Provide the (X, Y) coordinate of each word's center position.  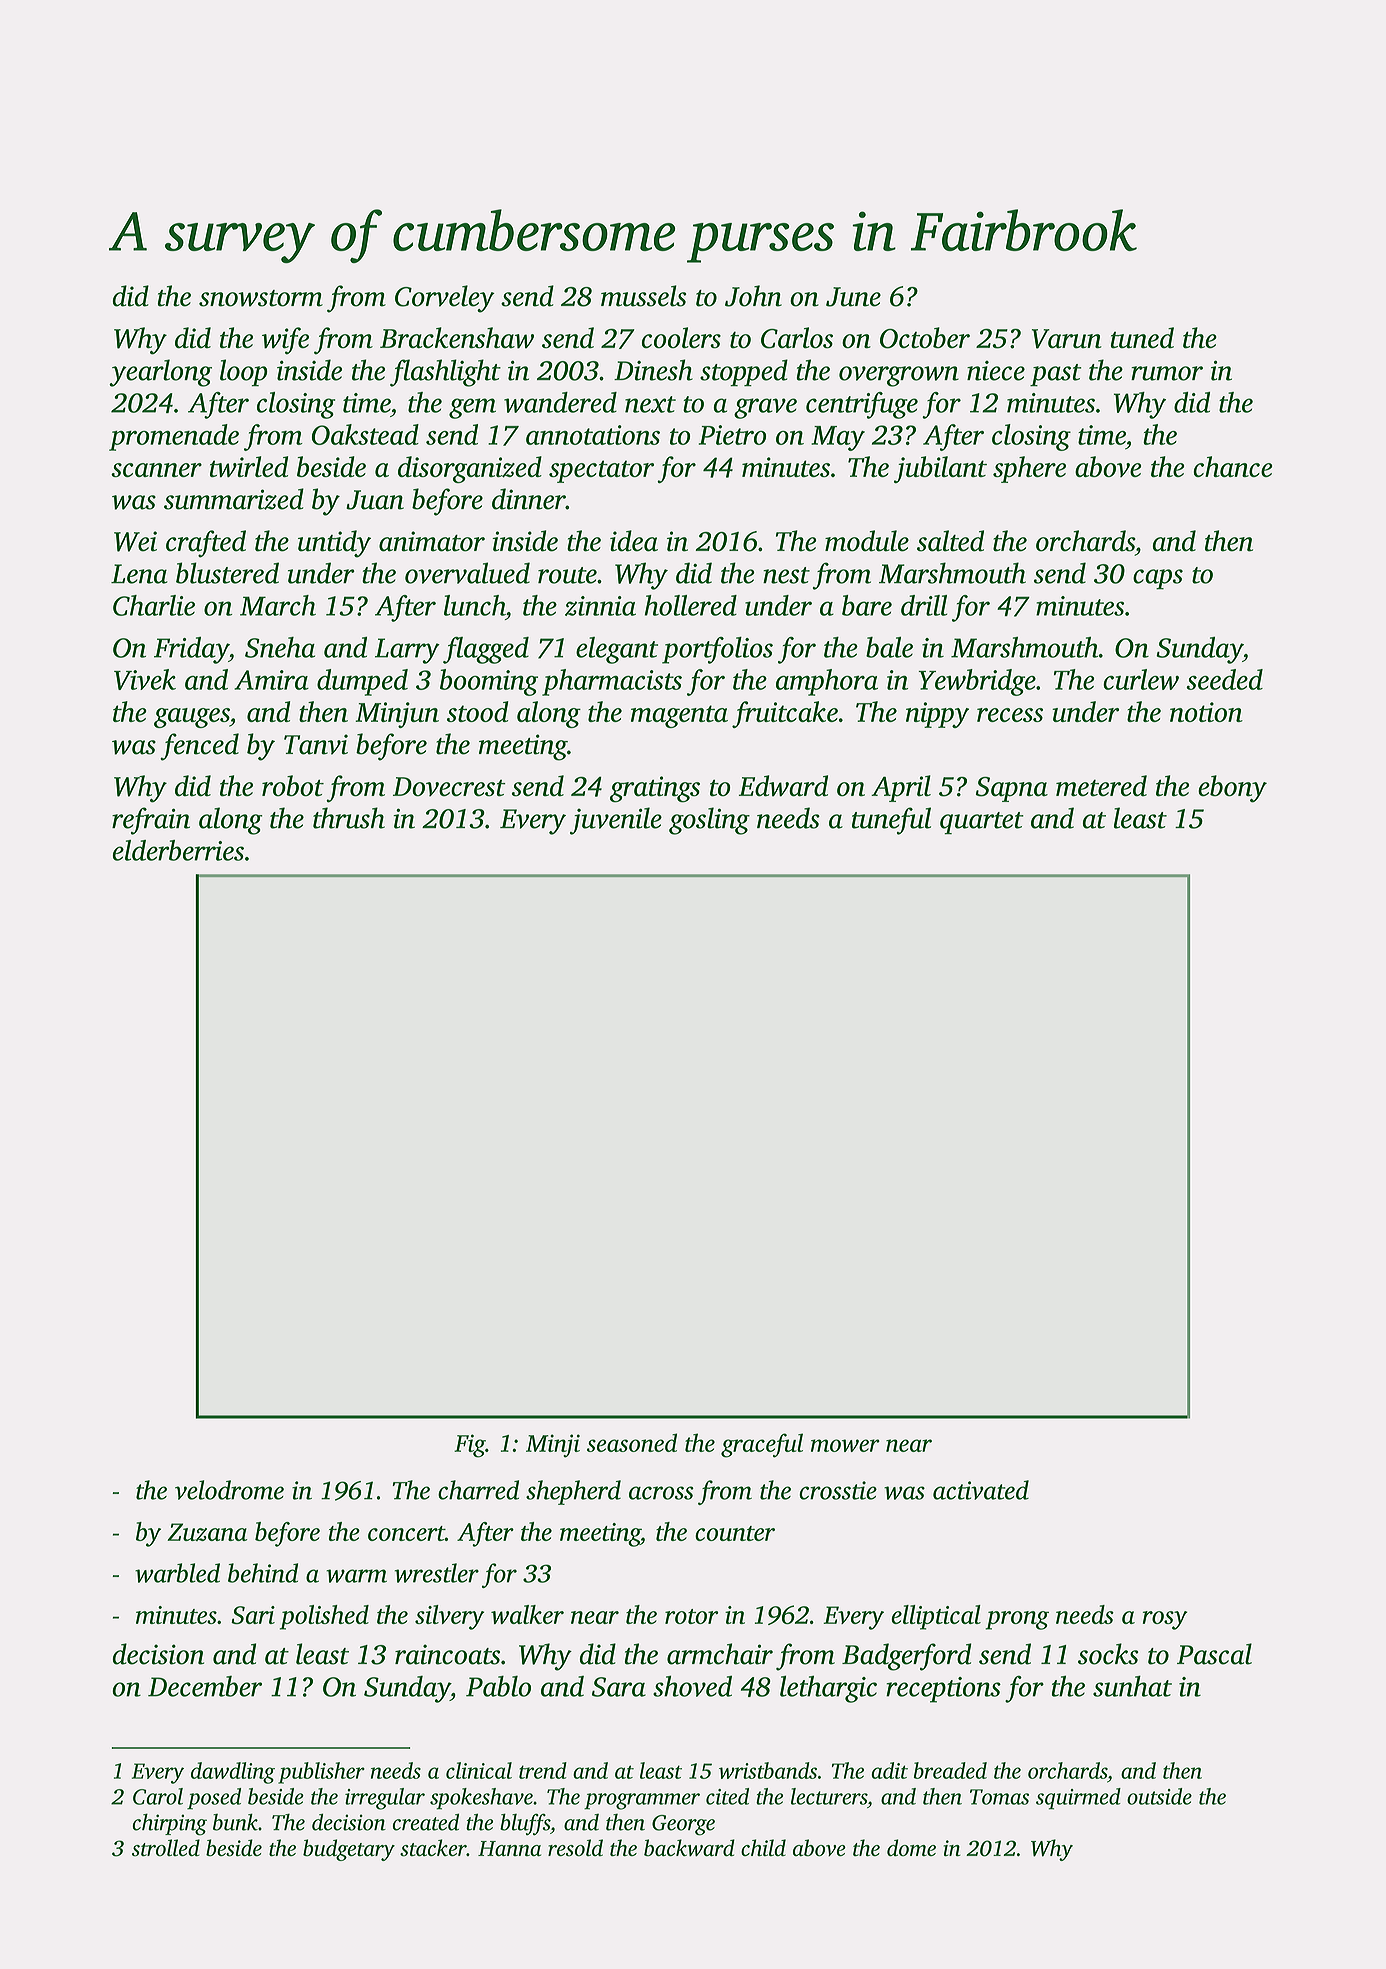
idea (634, 541)
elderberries (178, 850)
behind (263, 1573)
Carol (158, 1796)
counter (735, 1533)
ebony (1232, 789)
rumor (1167, 373)
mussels (643, 296)
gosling (709, 821)
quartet (982, 823)
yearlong (160, 373)
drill (924, 605)
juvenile (616, 821)
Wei (135, 541)
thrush (349, 818)
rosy (1165, 1620)
